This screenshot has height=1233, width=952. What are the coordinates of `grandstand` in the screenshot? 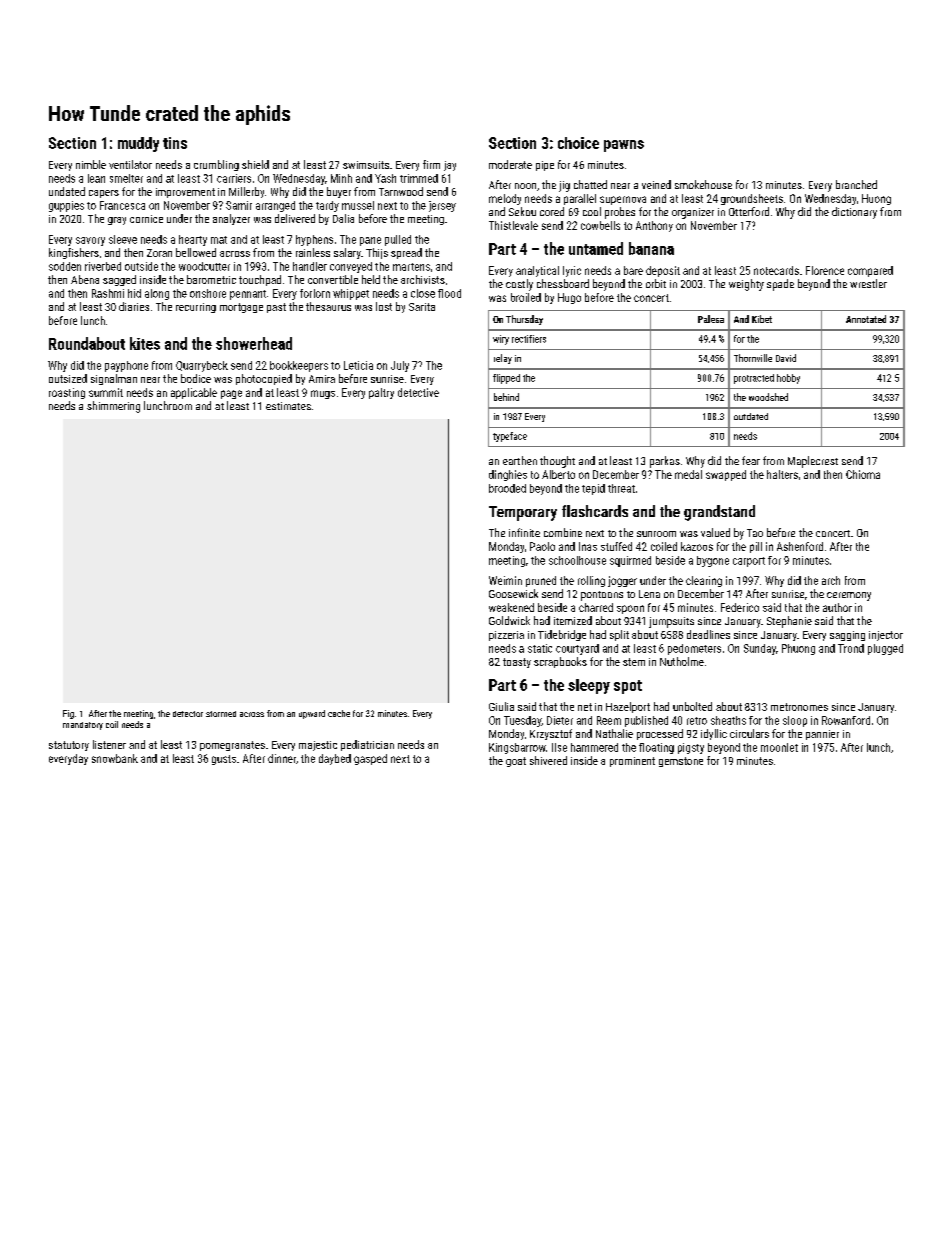 It's located at (719, 513).
